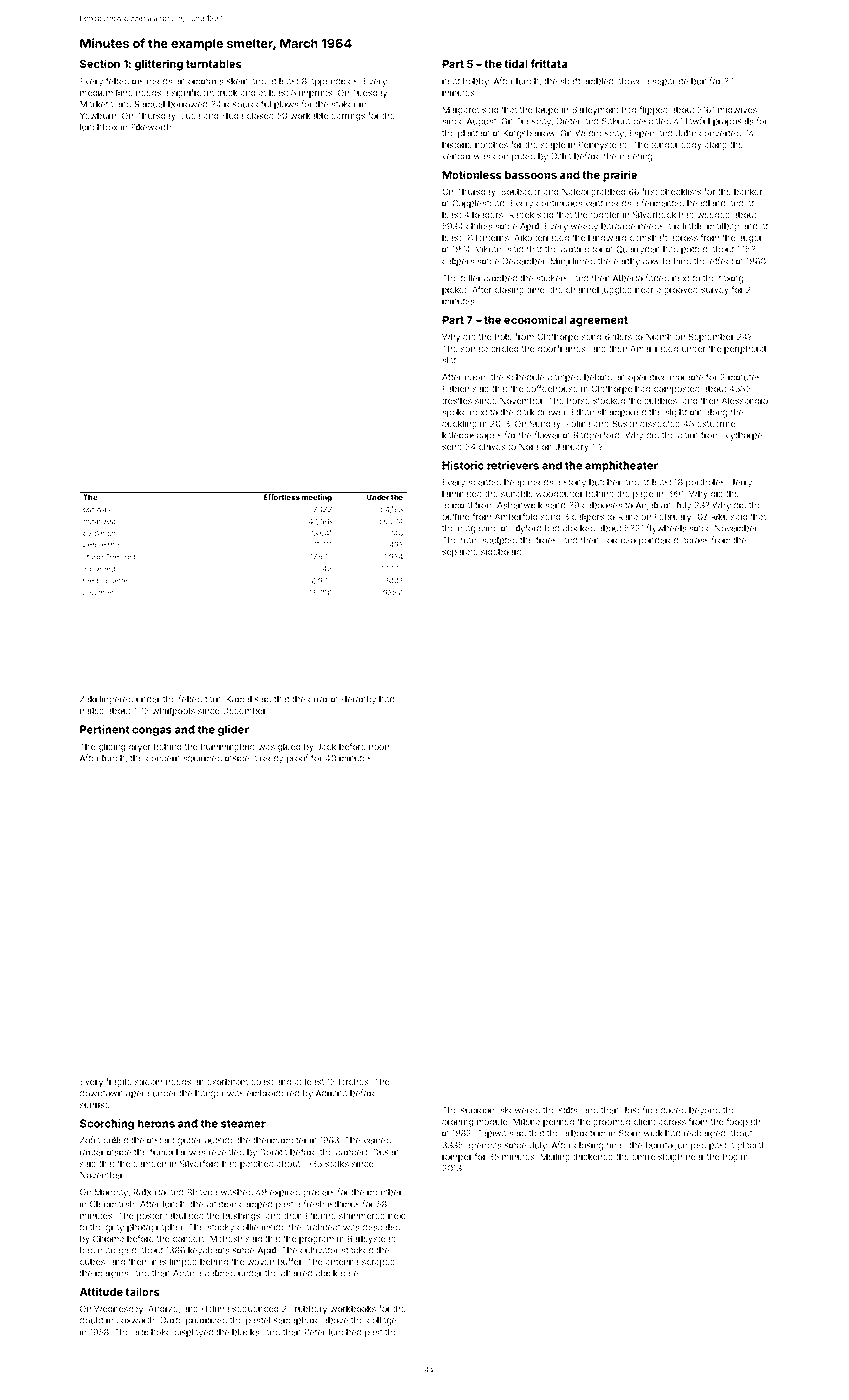 This screenshot has width=849, height=1400. Describe the element at coordinates (516, 63) in the screenshot. I see `tidal` at that location.
